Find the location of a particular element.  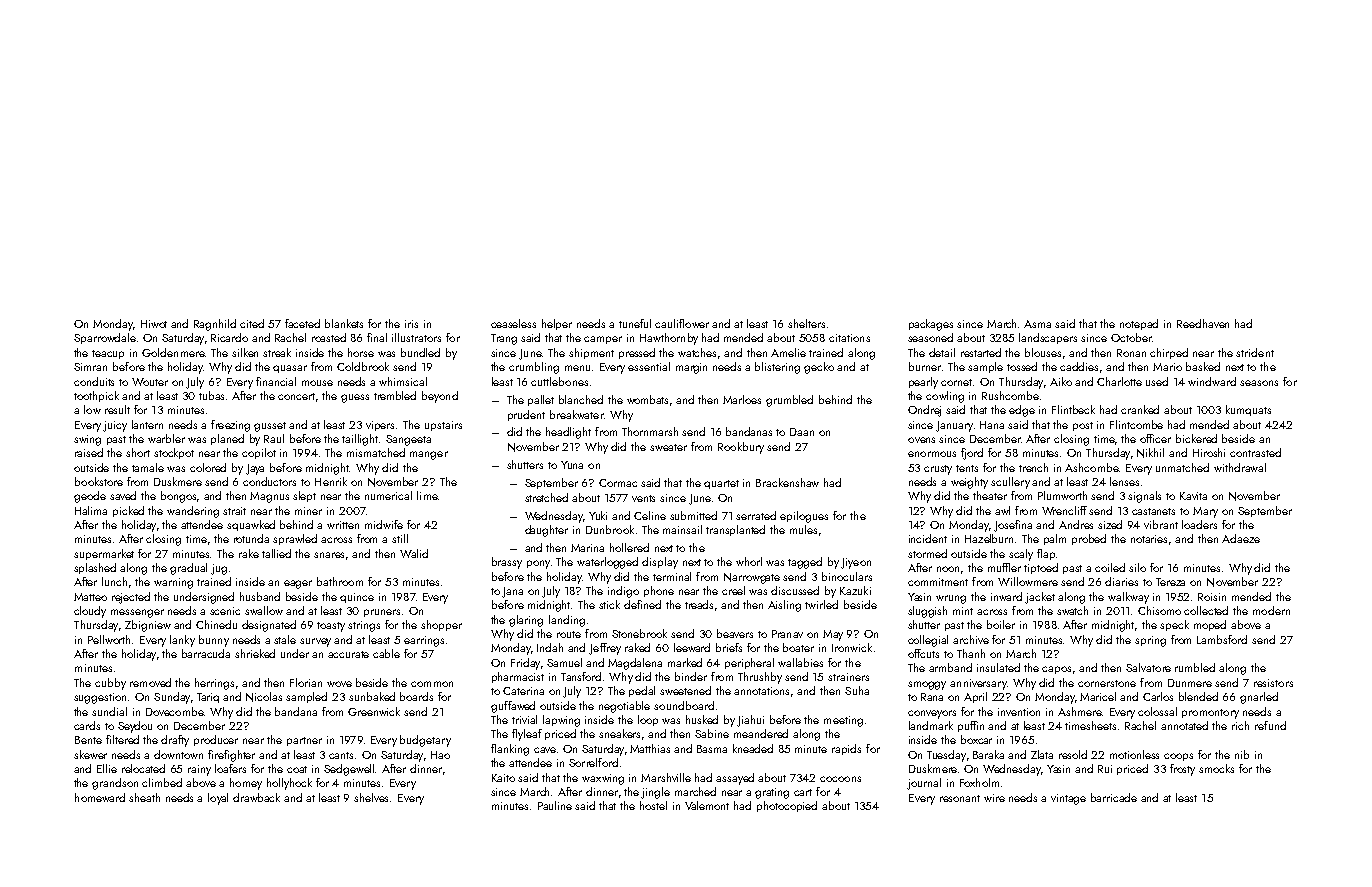

Aiko is located at coordinates (1061, 381).
